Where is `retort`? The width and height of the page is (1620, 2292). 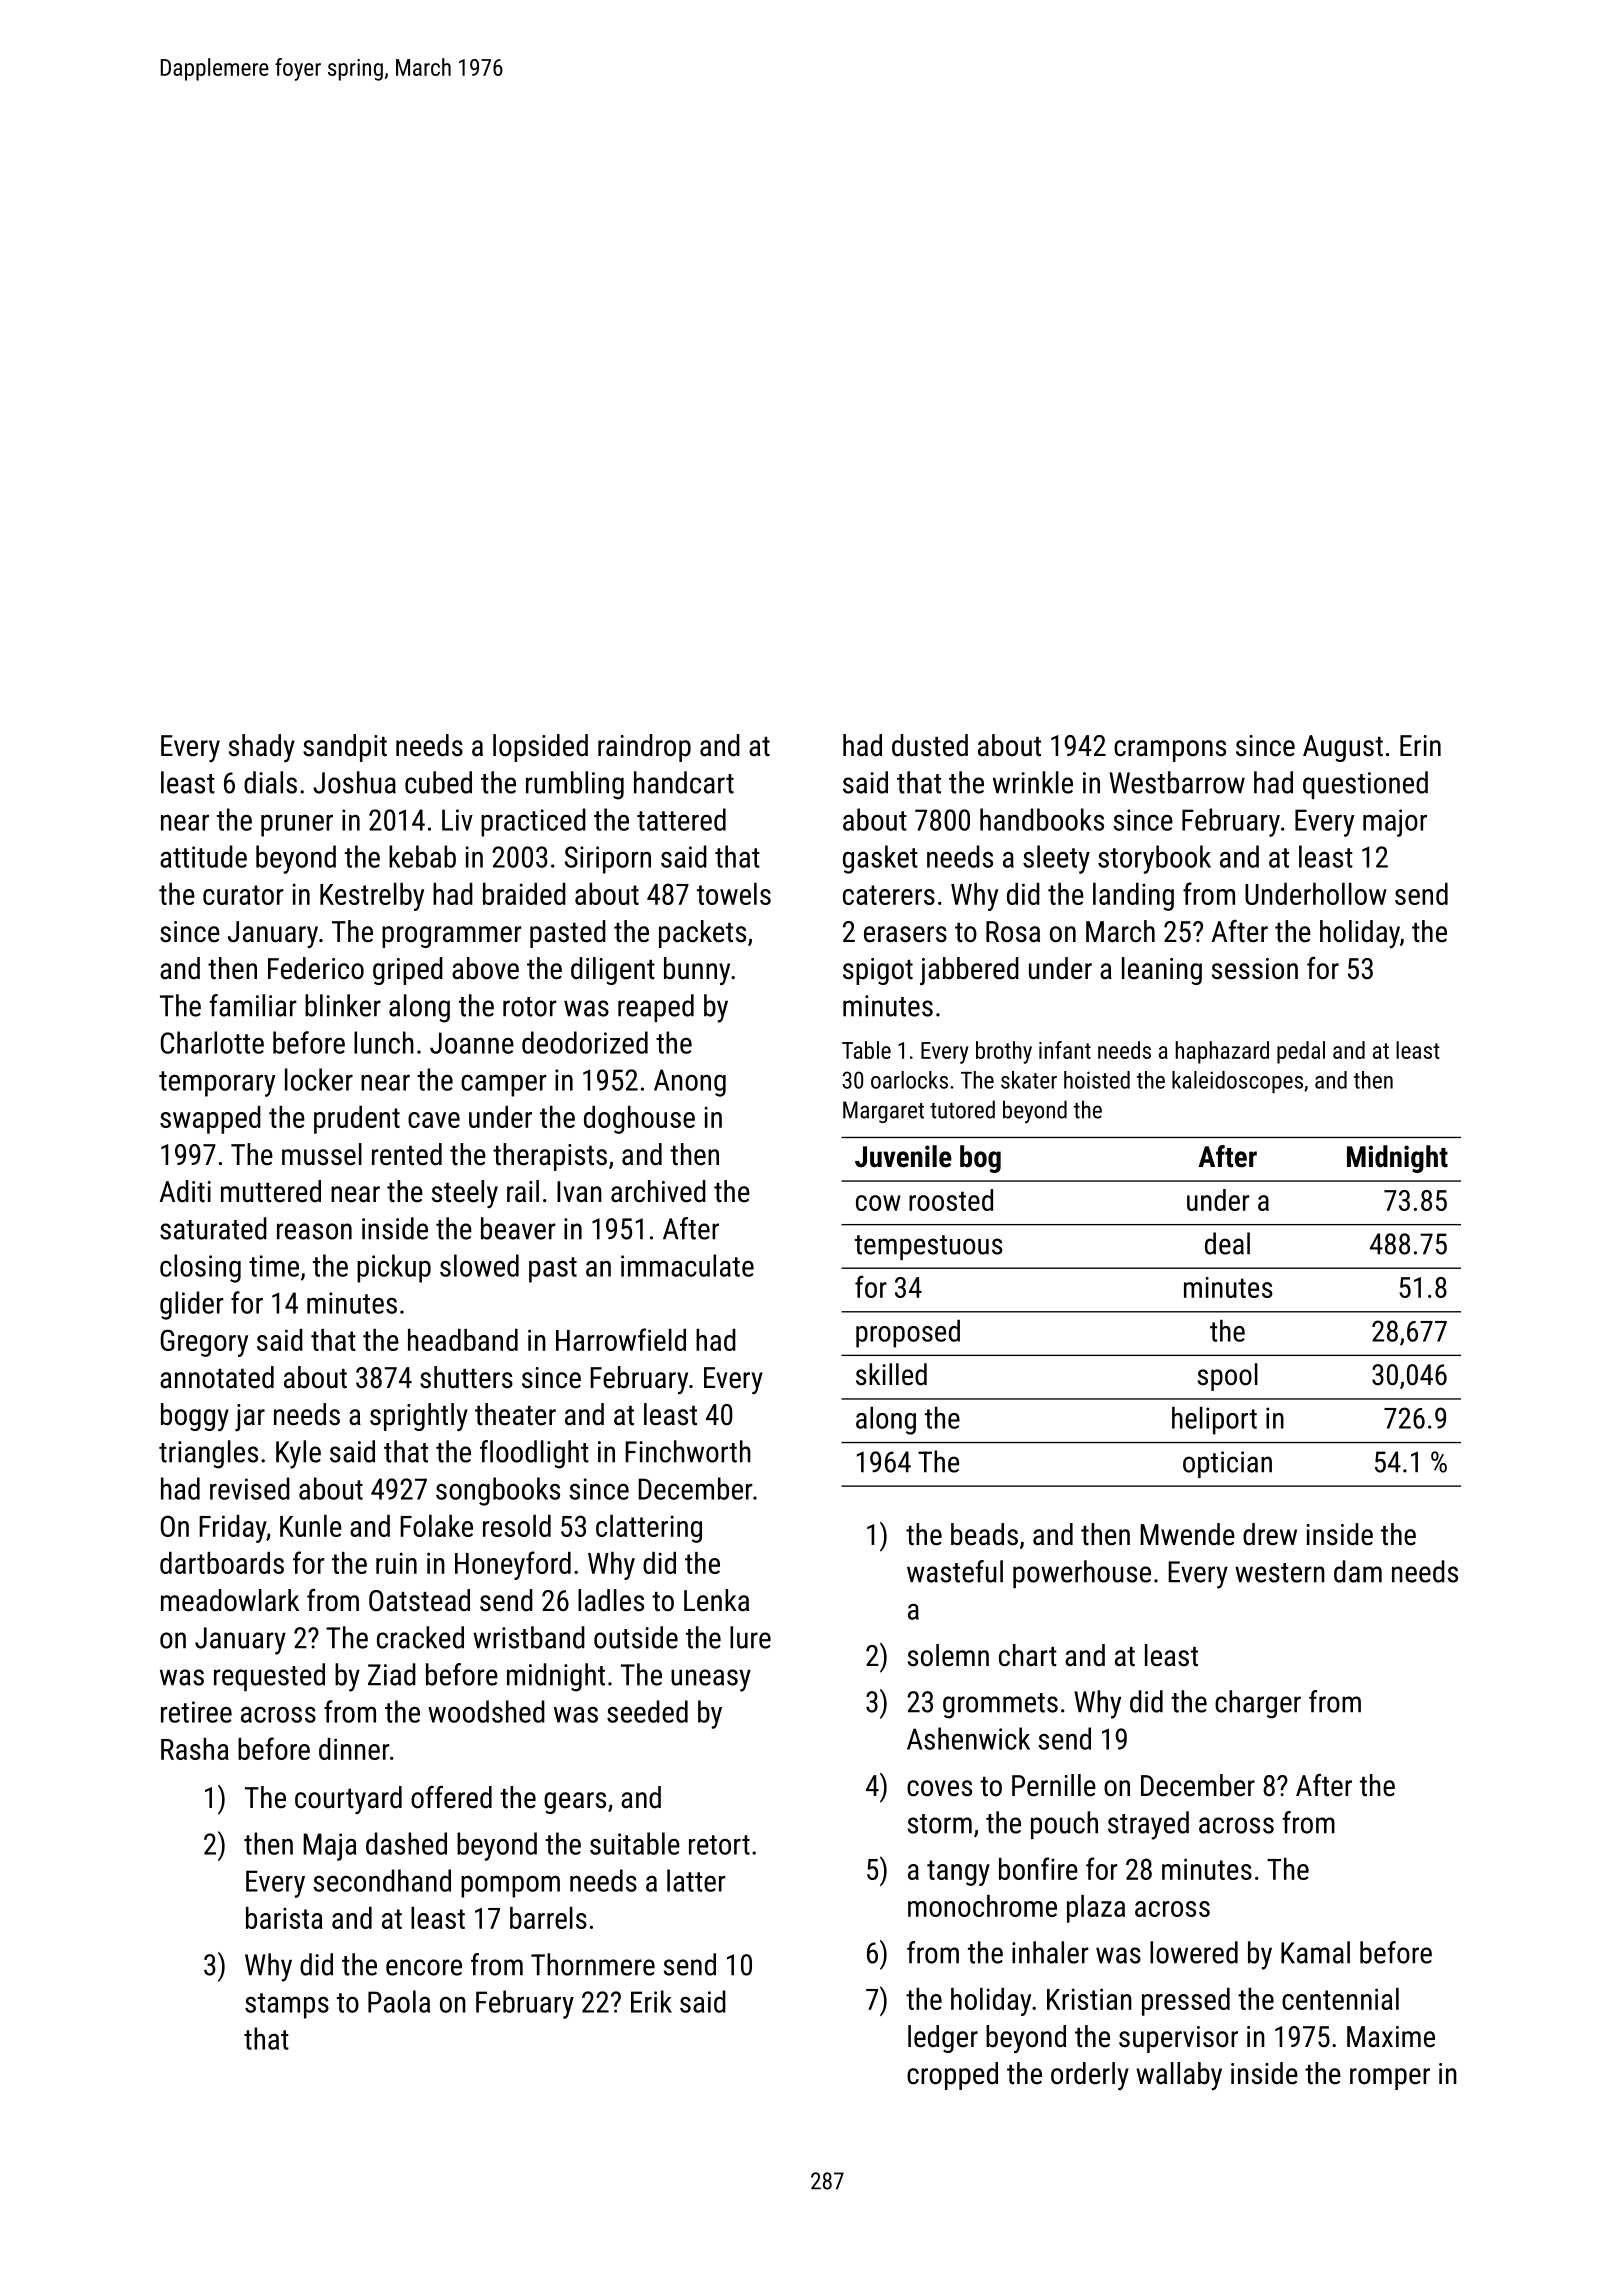
retort is located at coordinates (719, 1845).
